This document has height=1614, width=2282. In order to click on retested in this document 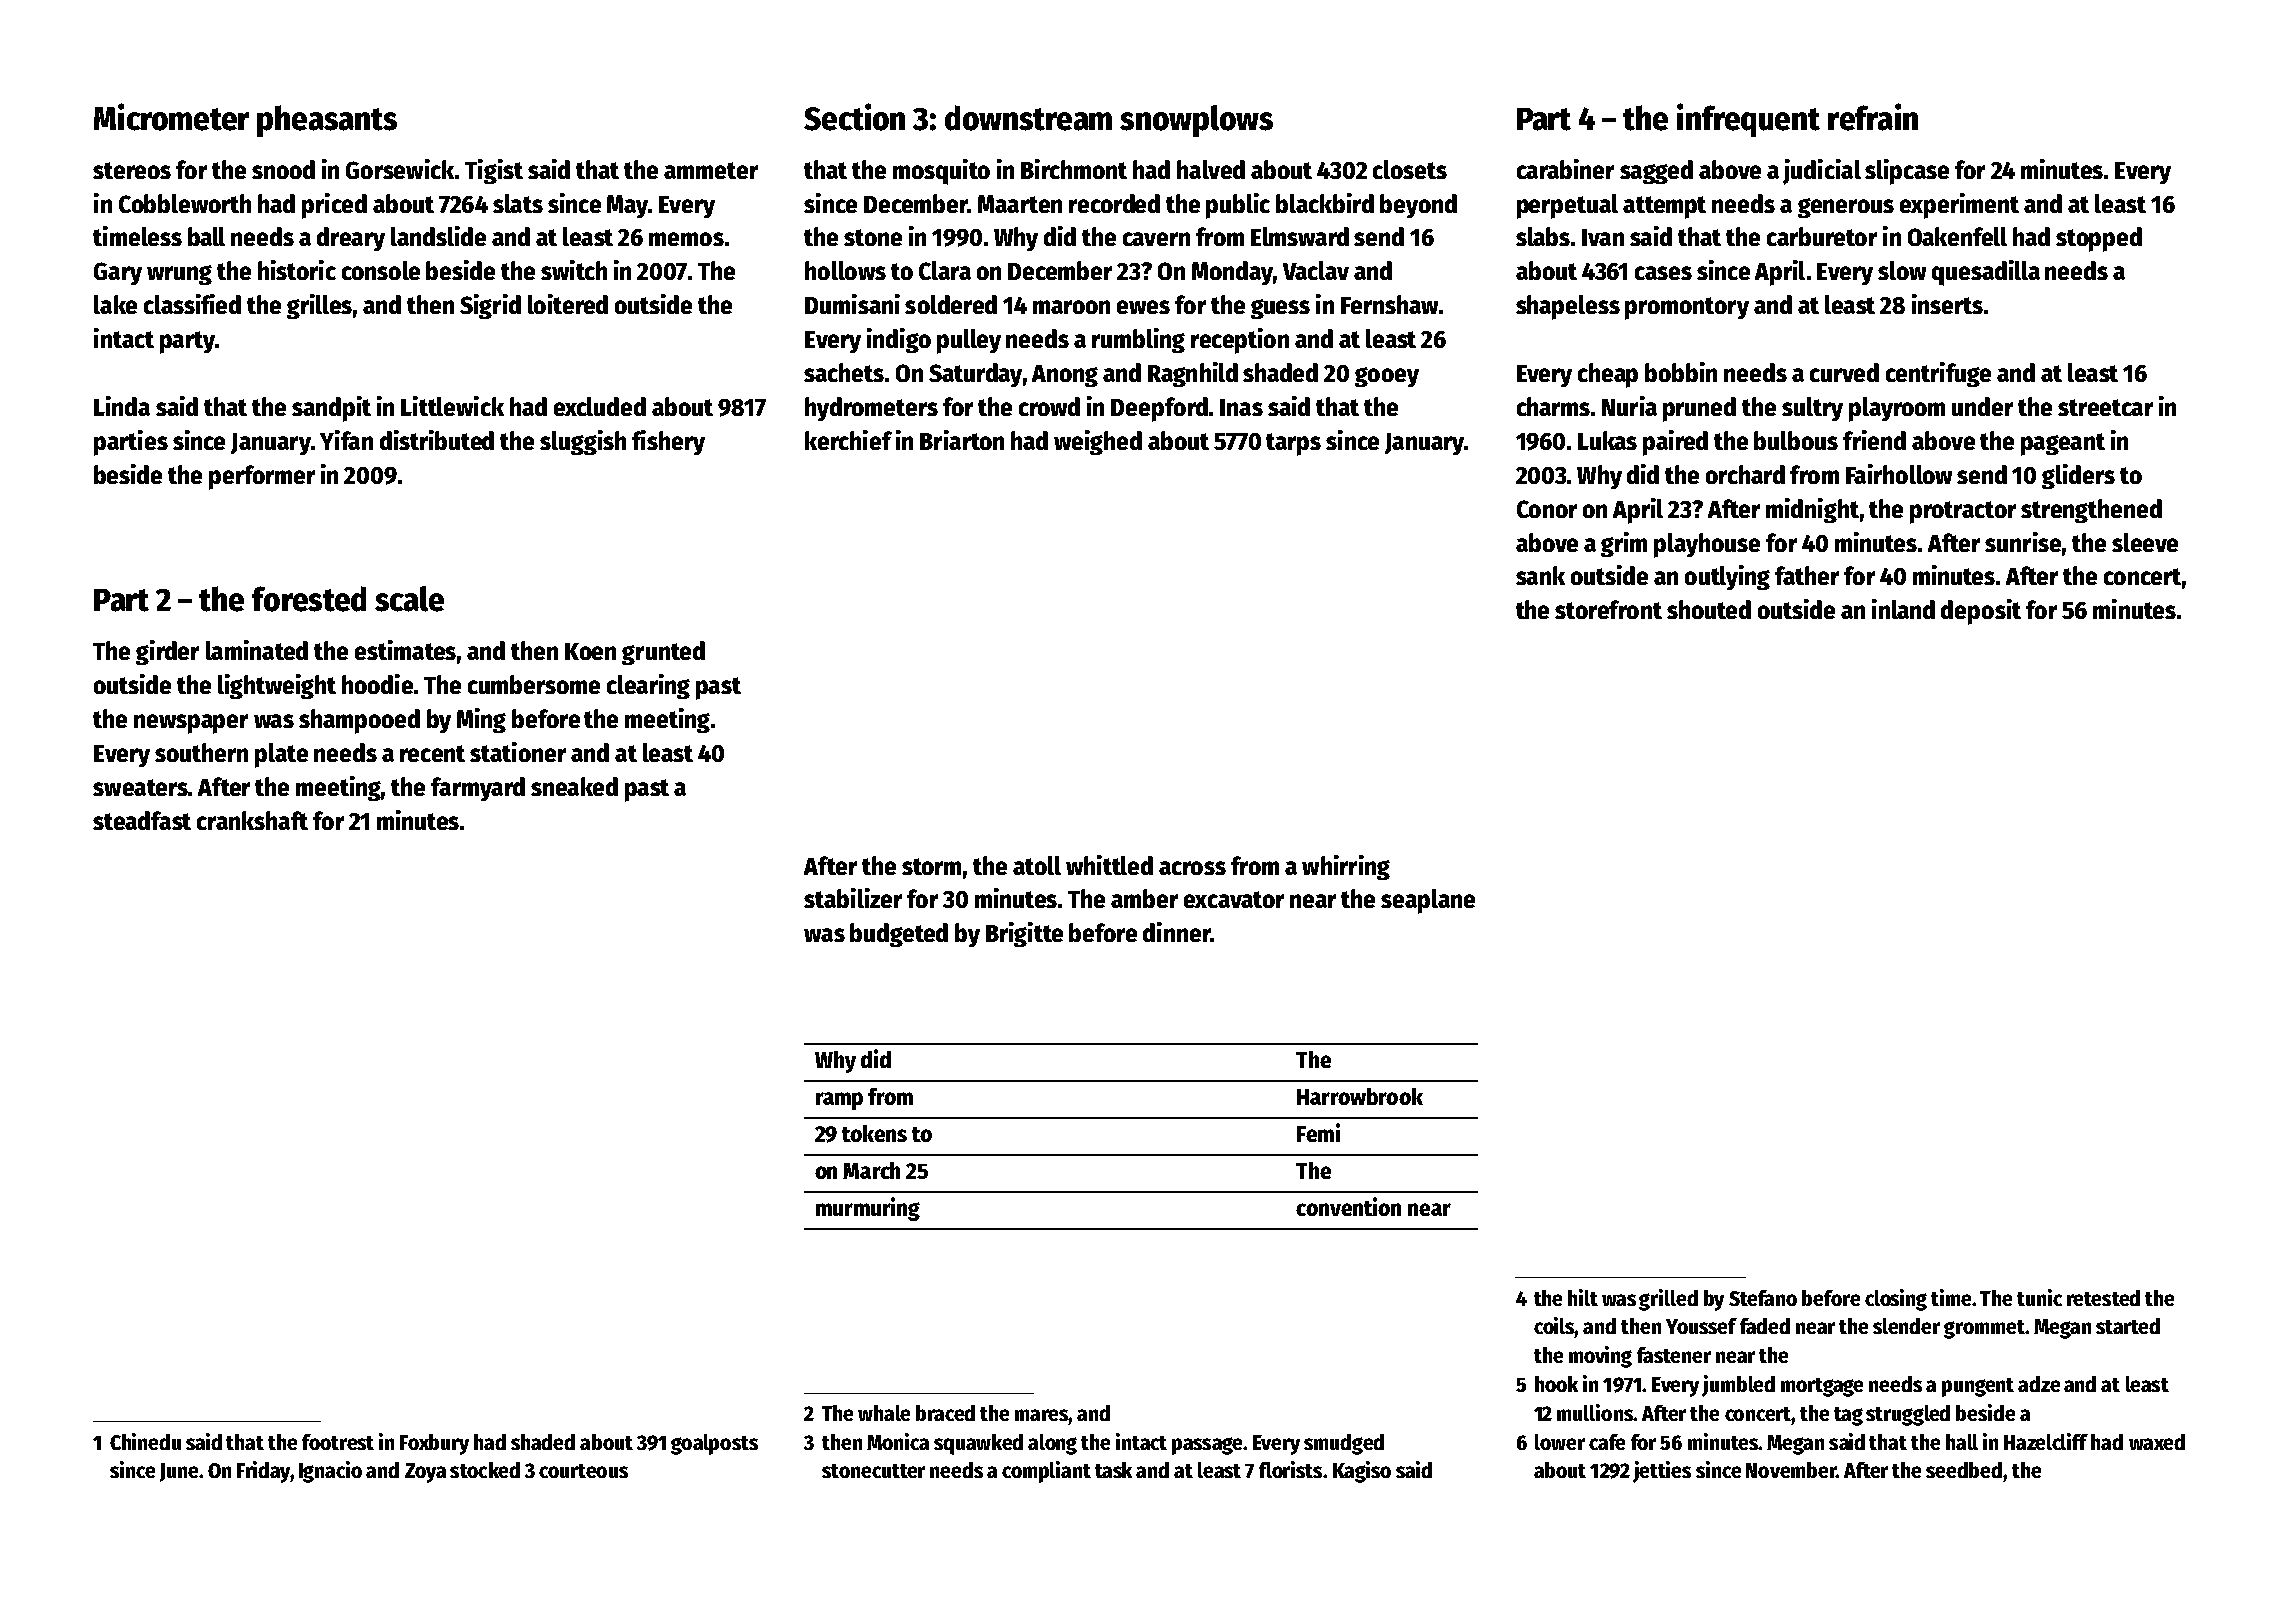, I will do `click(2103, 1298)`.
